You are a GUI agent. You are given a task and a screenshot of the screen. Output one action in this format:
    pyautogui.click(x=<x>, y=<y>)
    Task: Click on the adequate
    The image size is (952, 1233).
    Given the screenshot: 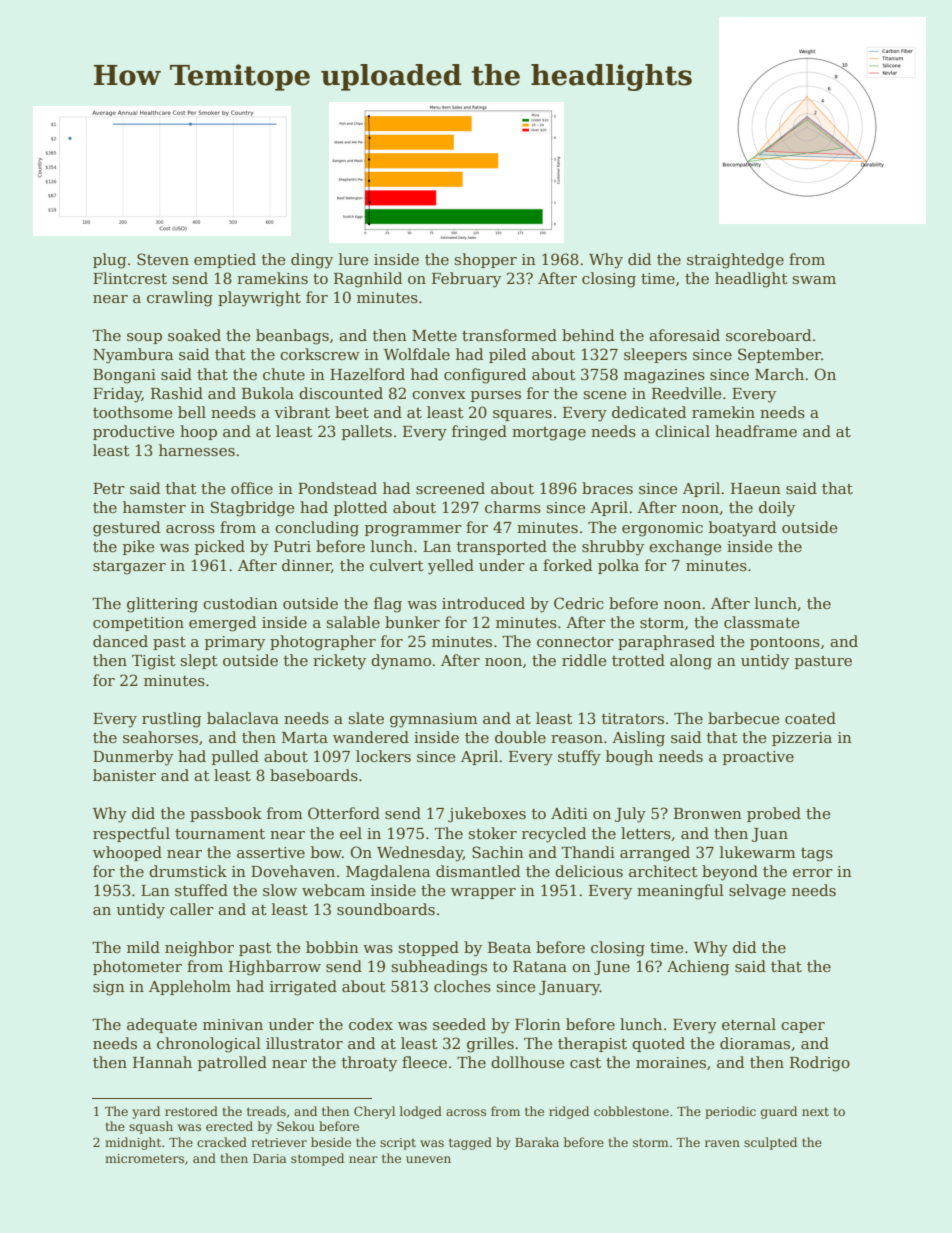 What is the action you would take?
    pyautogui.click(x=162, y=1025)
